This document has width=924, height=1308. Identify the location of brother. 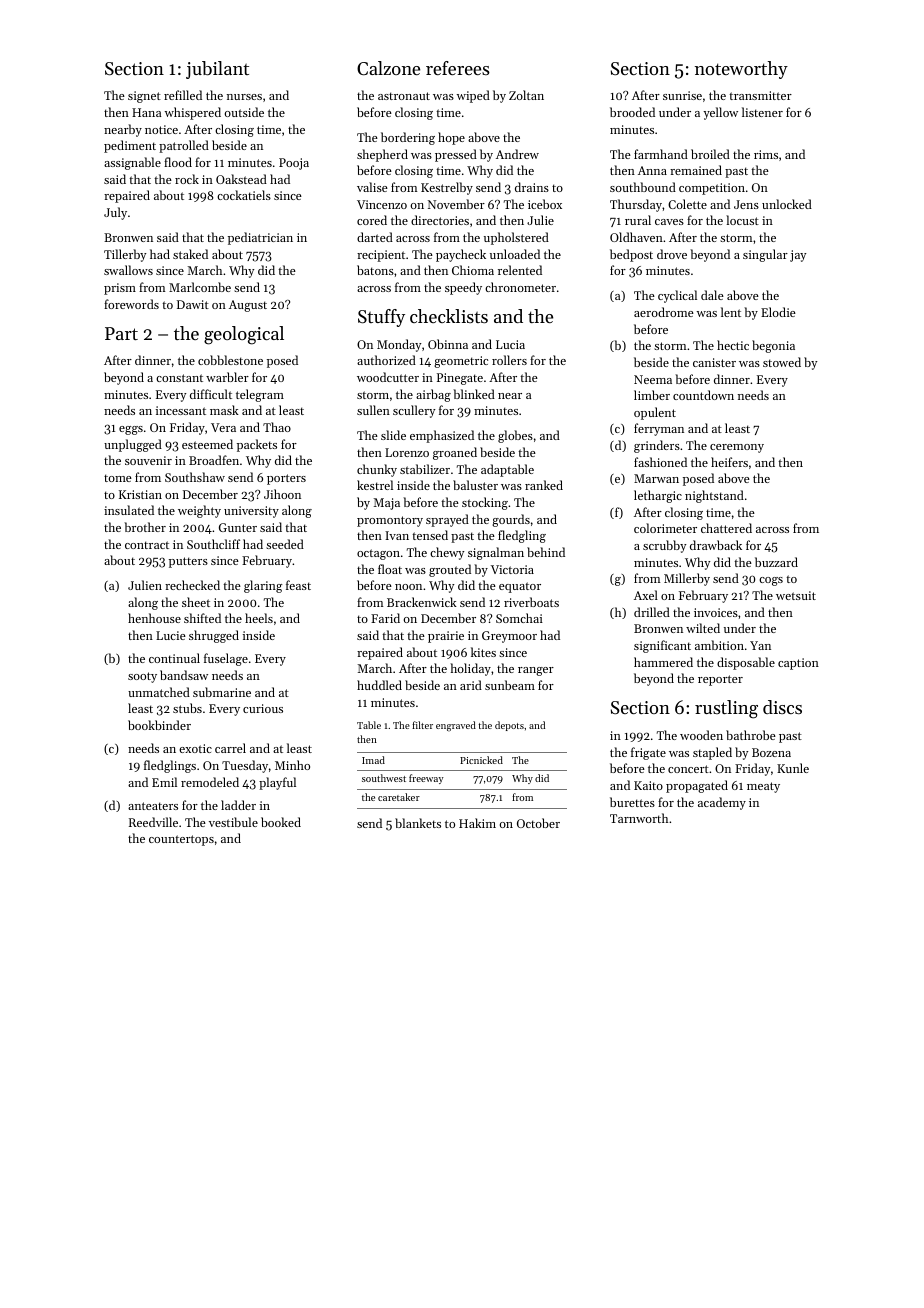
(145, 527).
